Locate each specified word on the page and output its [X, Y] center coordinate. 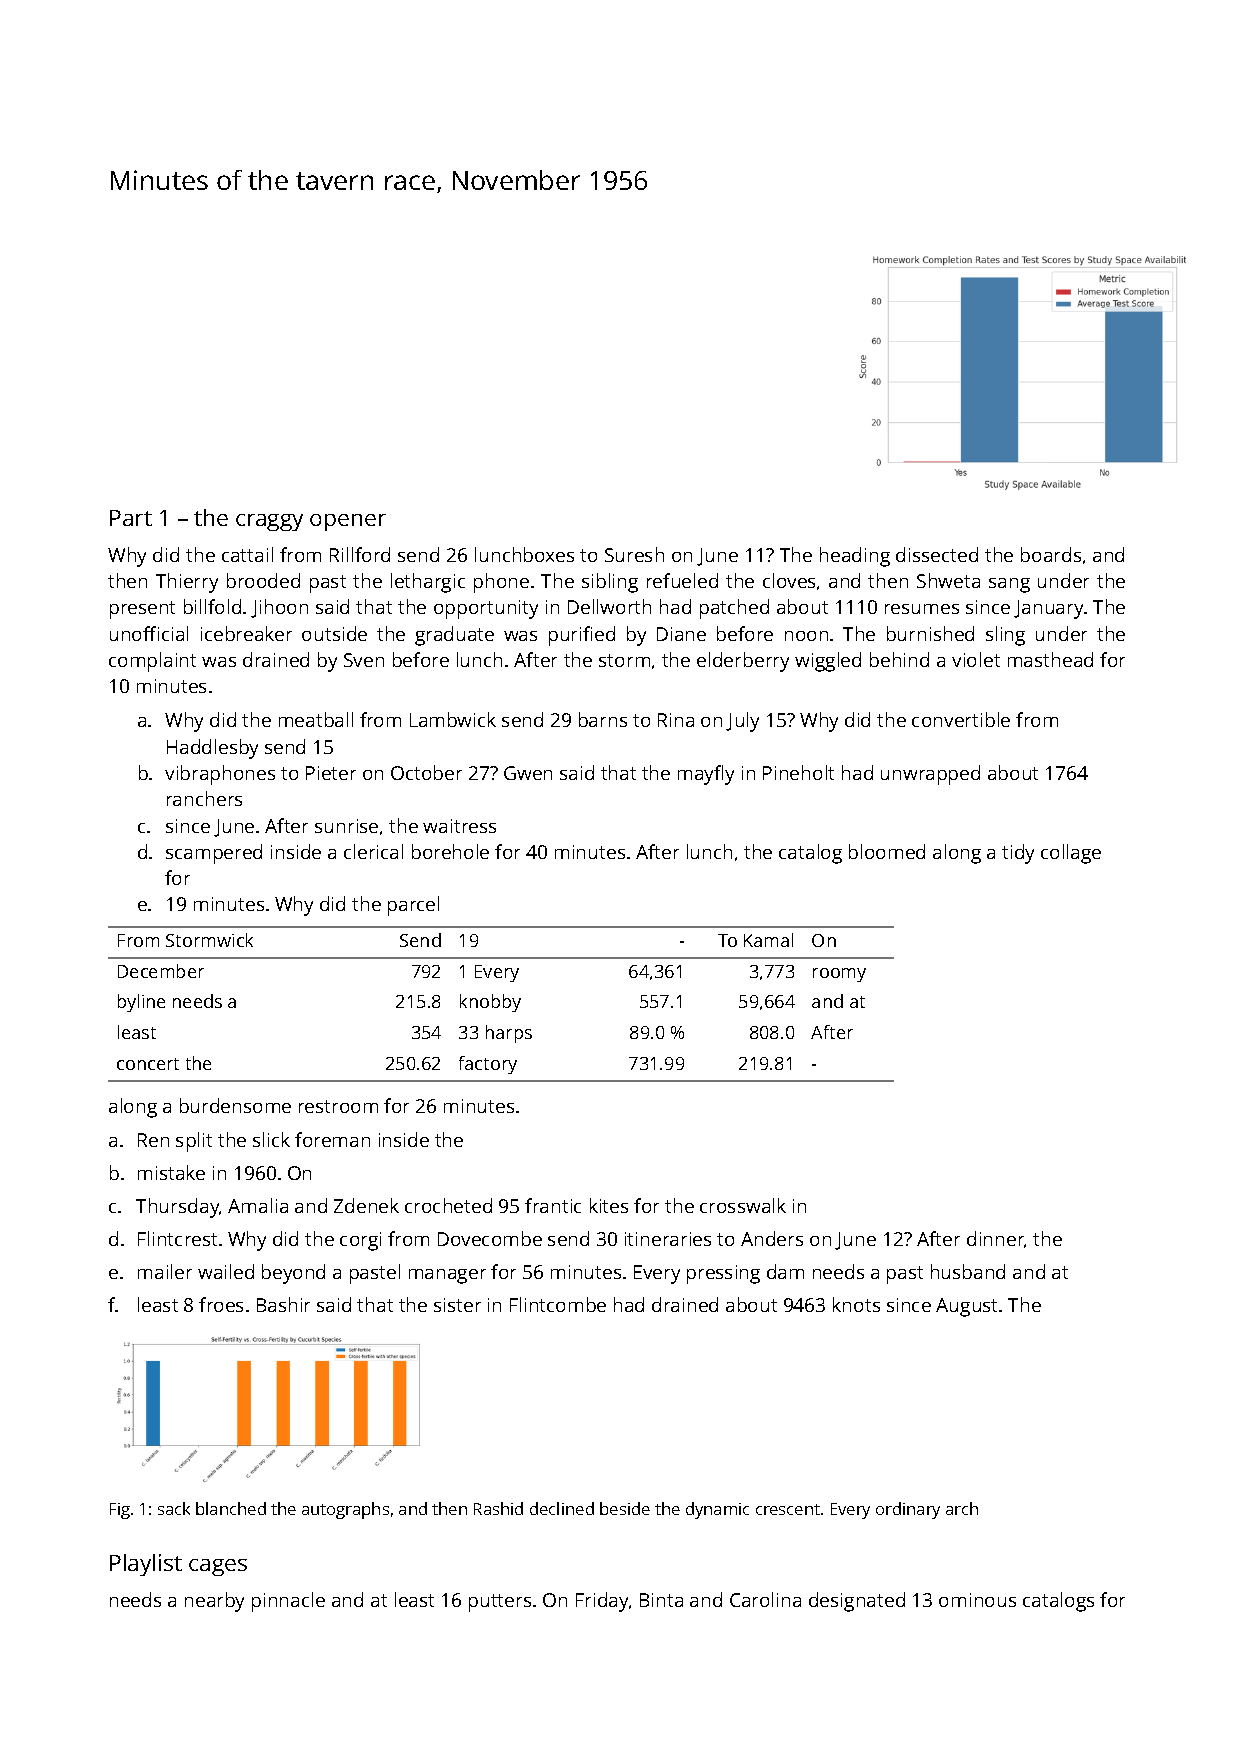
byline [141, 1003]
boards [1051, 554]
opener [348, 522]
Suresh [634, 554]
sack [174, 1508]
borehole [450, 851]
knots [856, 1304]
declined [562, 1508]
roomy [839, 975]
